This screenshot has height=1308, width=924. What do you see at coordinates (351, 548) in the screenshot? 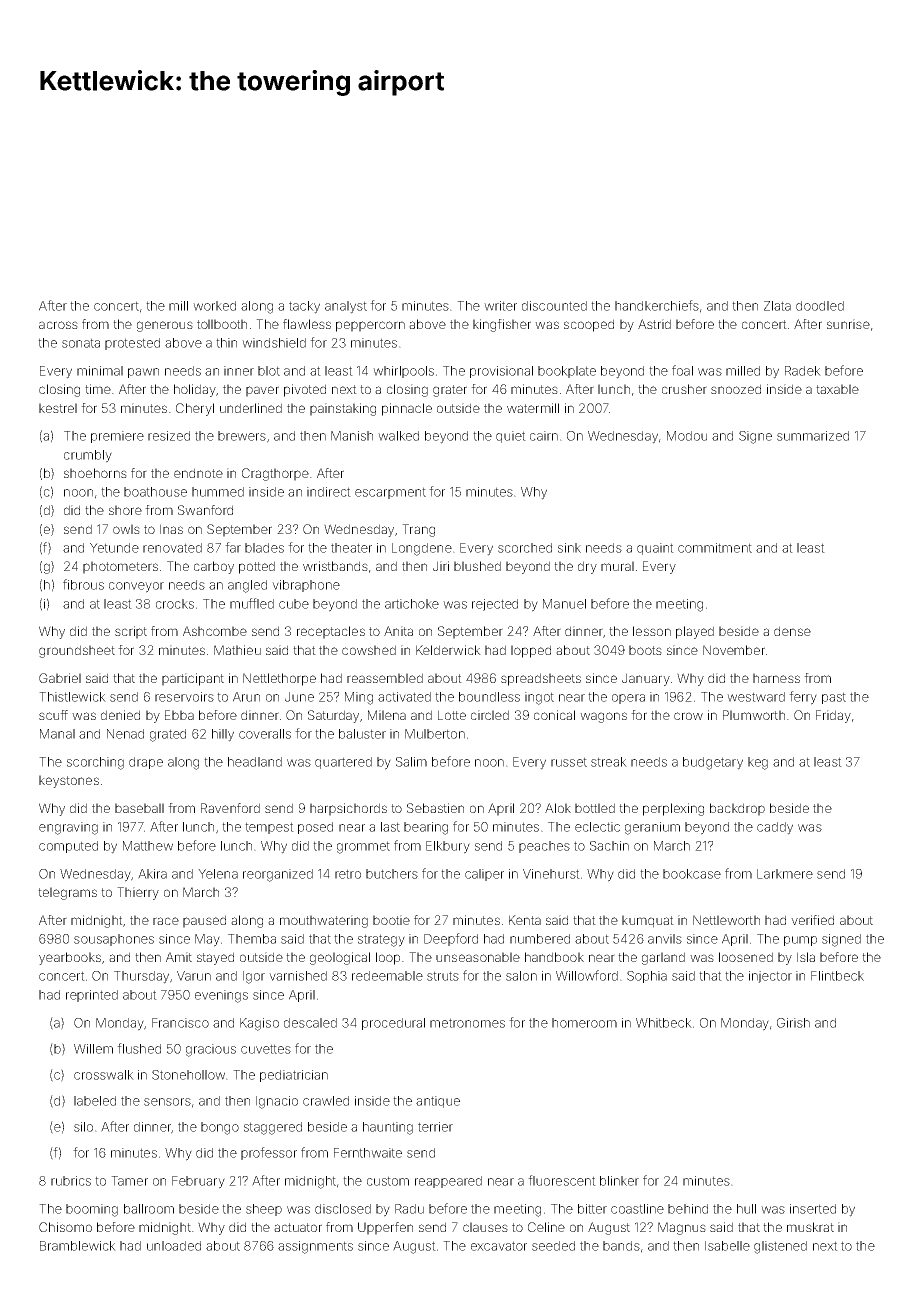
I see `theater` at bounding box center [351, 548].
